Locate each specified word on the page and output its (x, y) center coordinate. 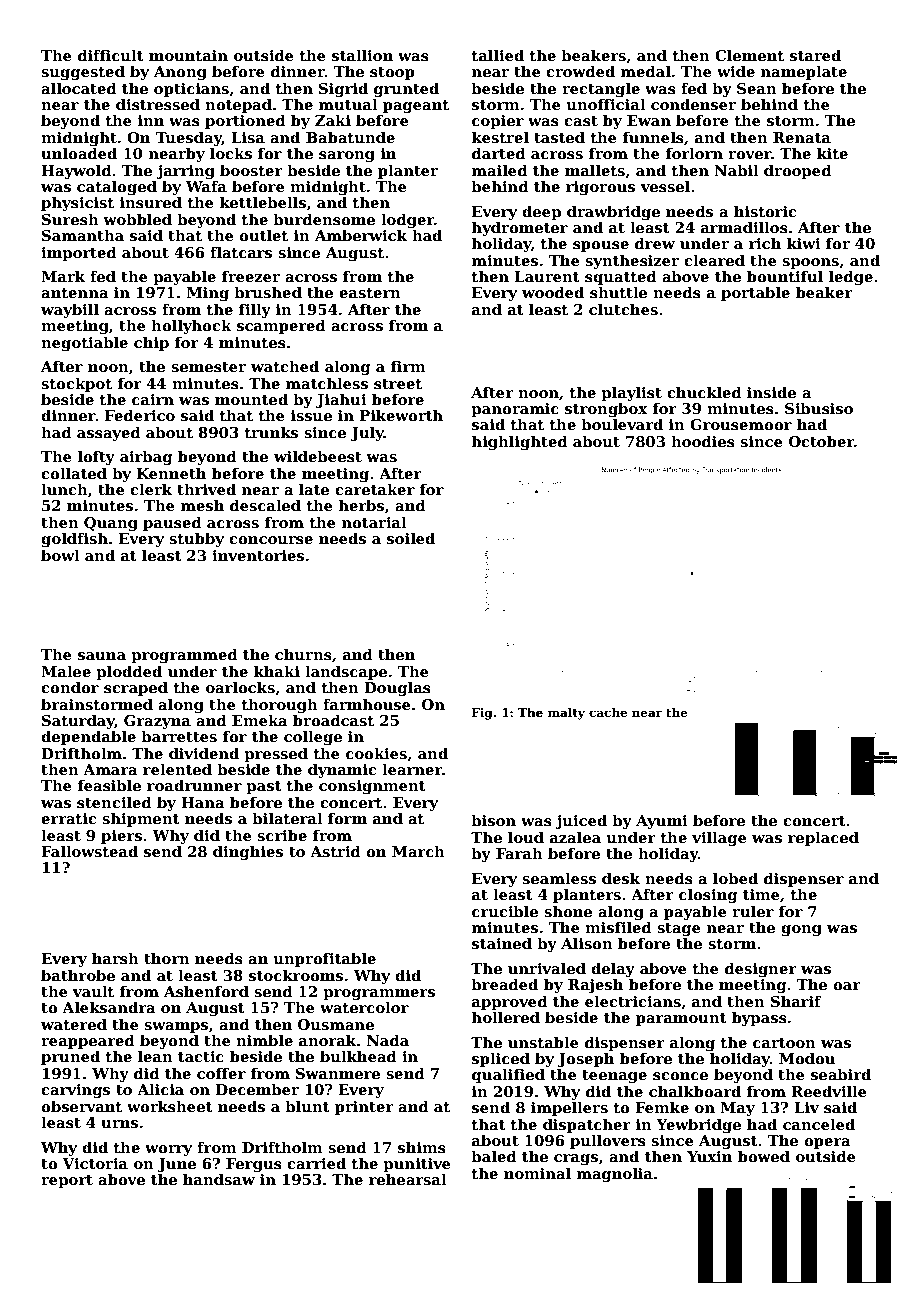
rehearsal (408, 1179)
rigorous (600, 188)
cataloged (117, 187)
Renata (802, 137)
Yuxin (709, 1156)
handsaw (219, 1179)
